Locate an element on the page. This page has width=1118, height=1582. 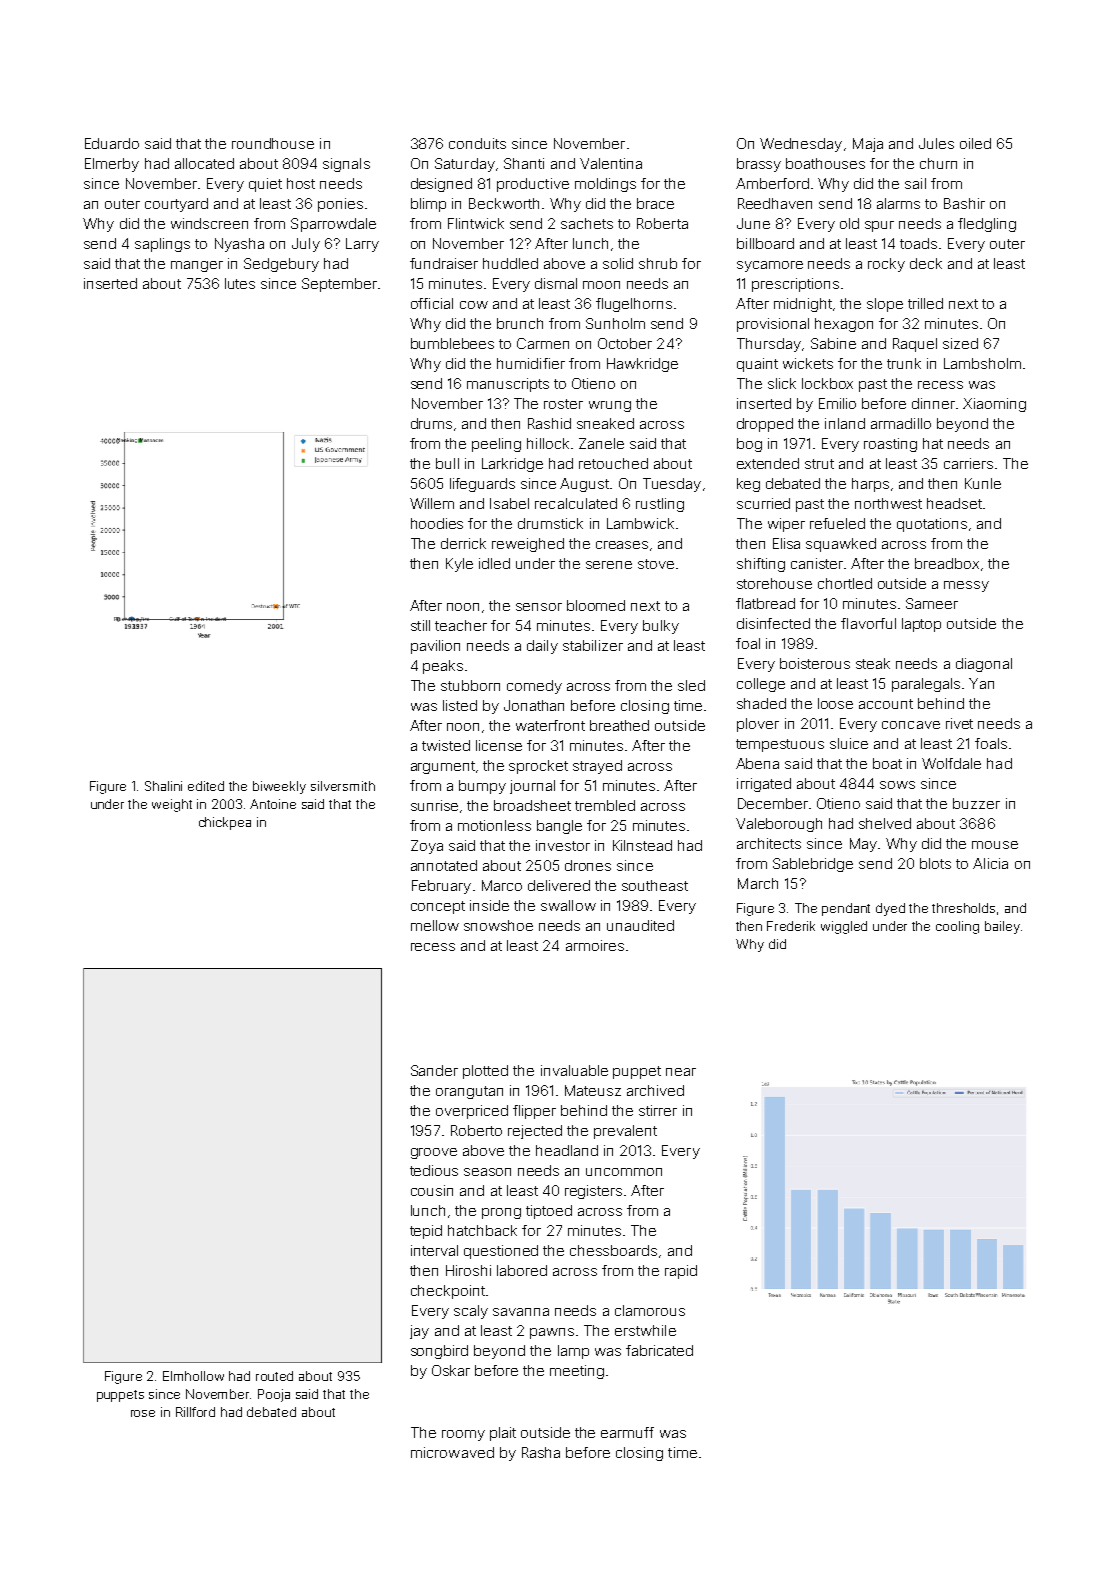
Elmhollow is located at coordinates (193, 1376).
